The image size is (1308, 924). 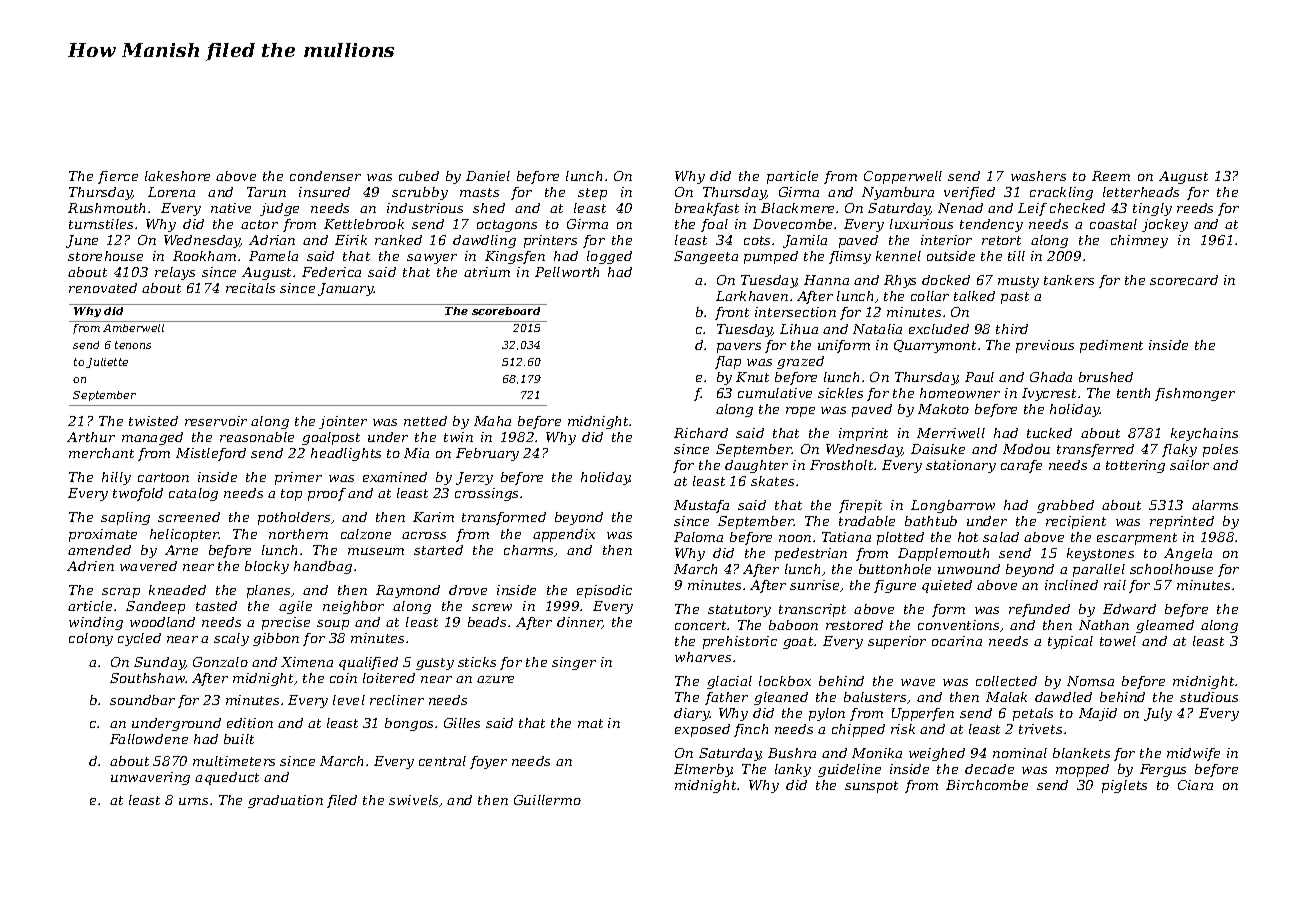 I want to click on carafe, so click(x=1021, y=466).
